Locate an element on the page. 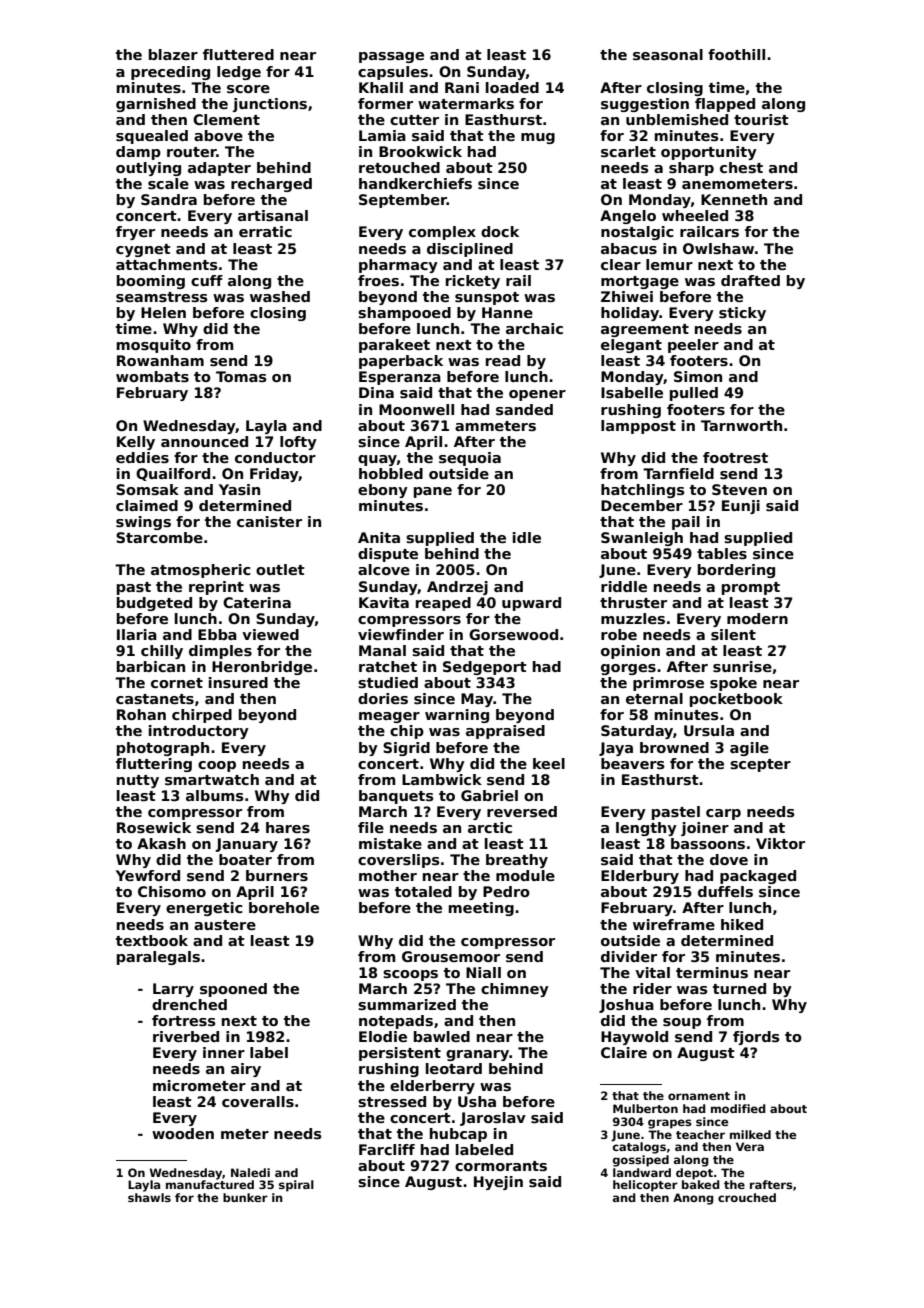 The image size is (924, 1308). Kelly is located at coordinates (136, 443).
